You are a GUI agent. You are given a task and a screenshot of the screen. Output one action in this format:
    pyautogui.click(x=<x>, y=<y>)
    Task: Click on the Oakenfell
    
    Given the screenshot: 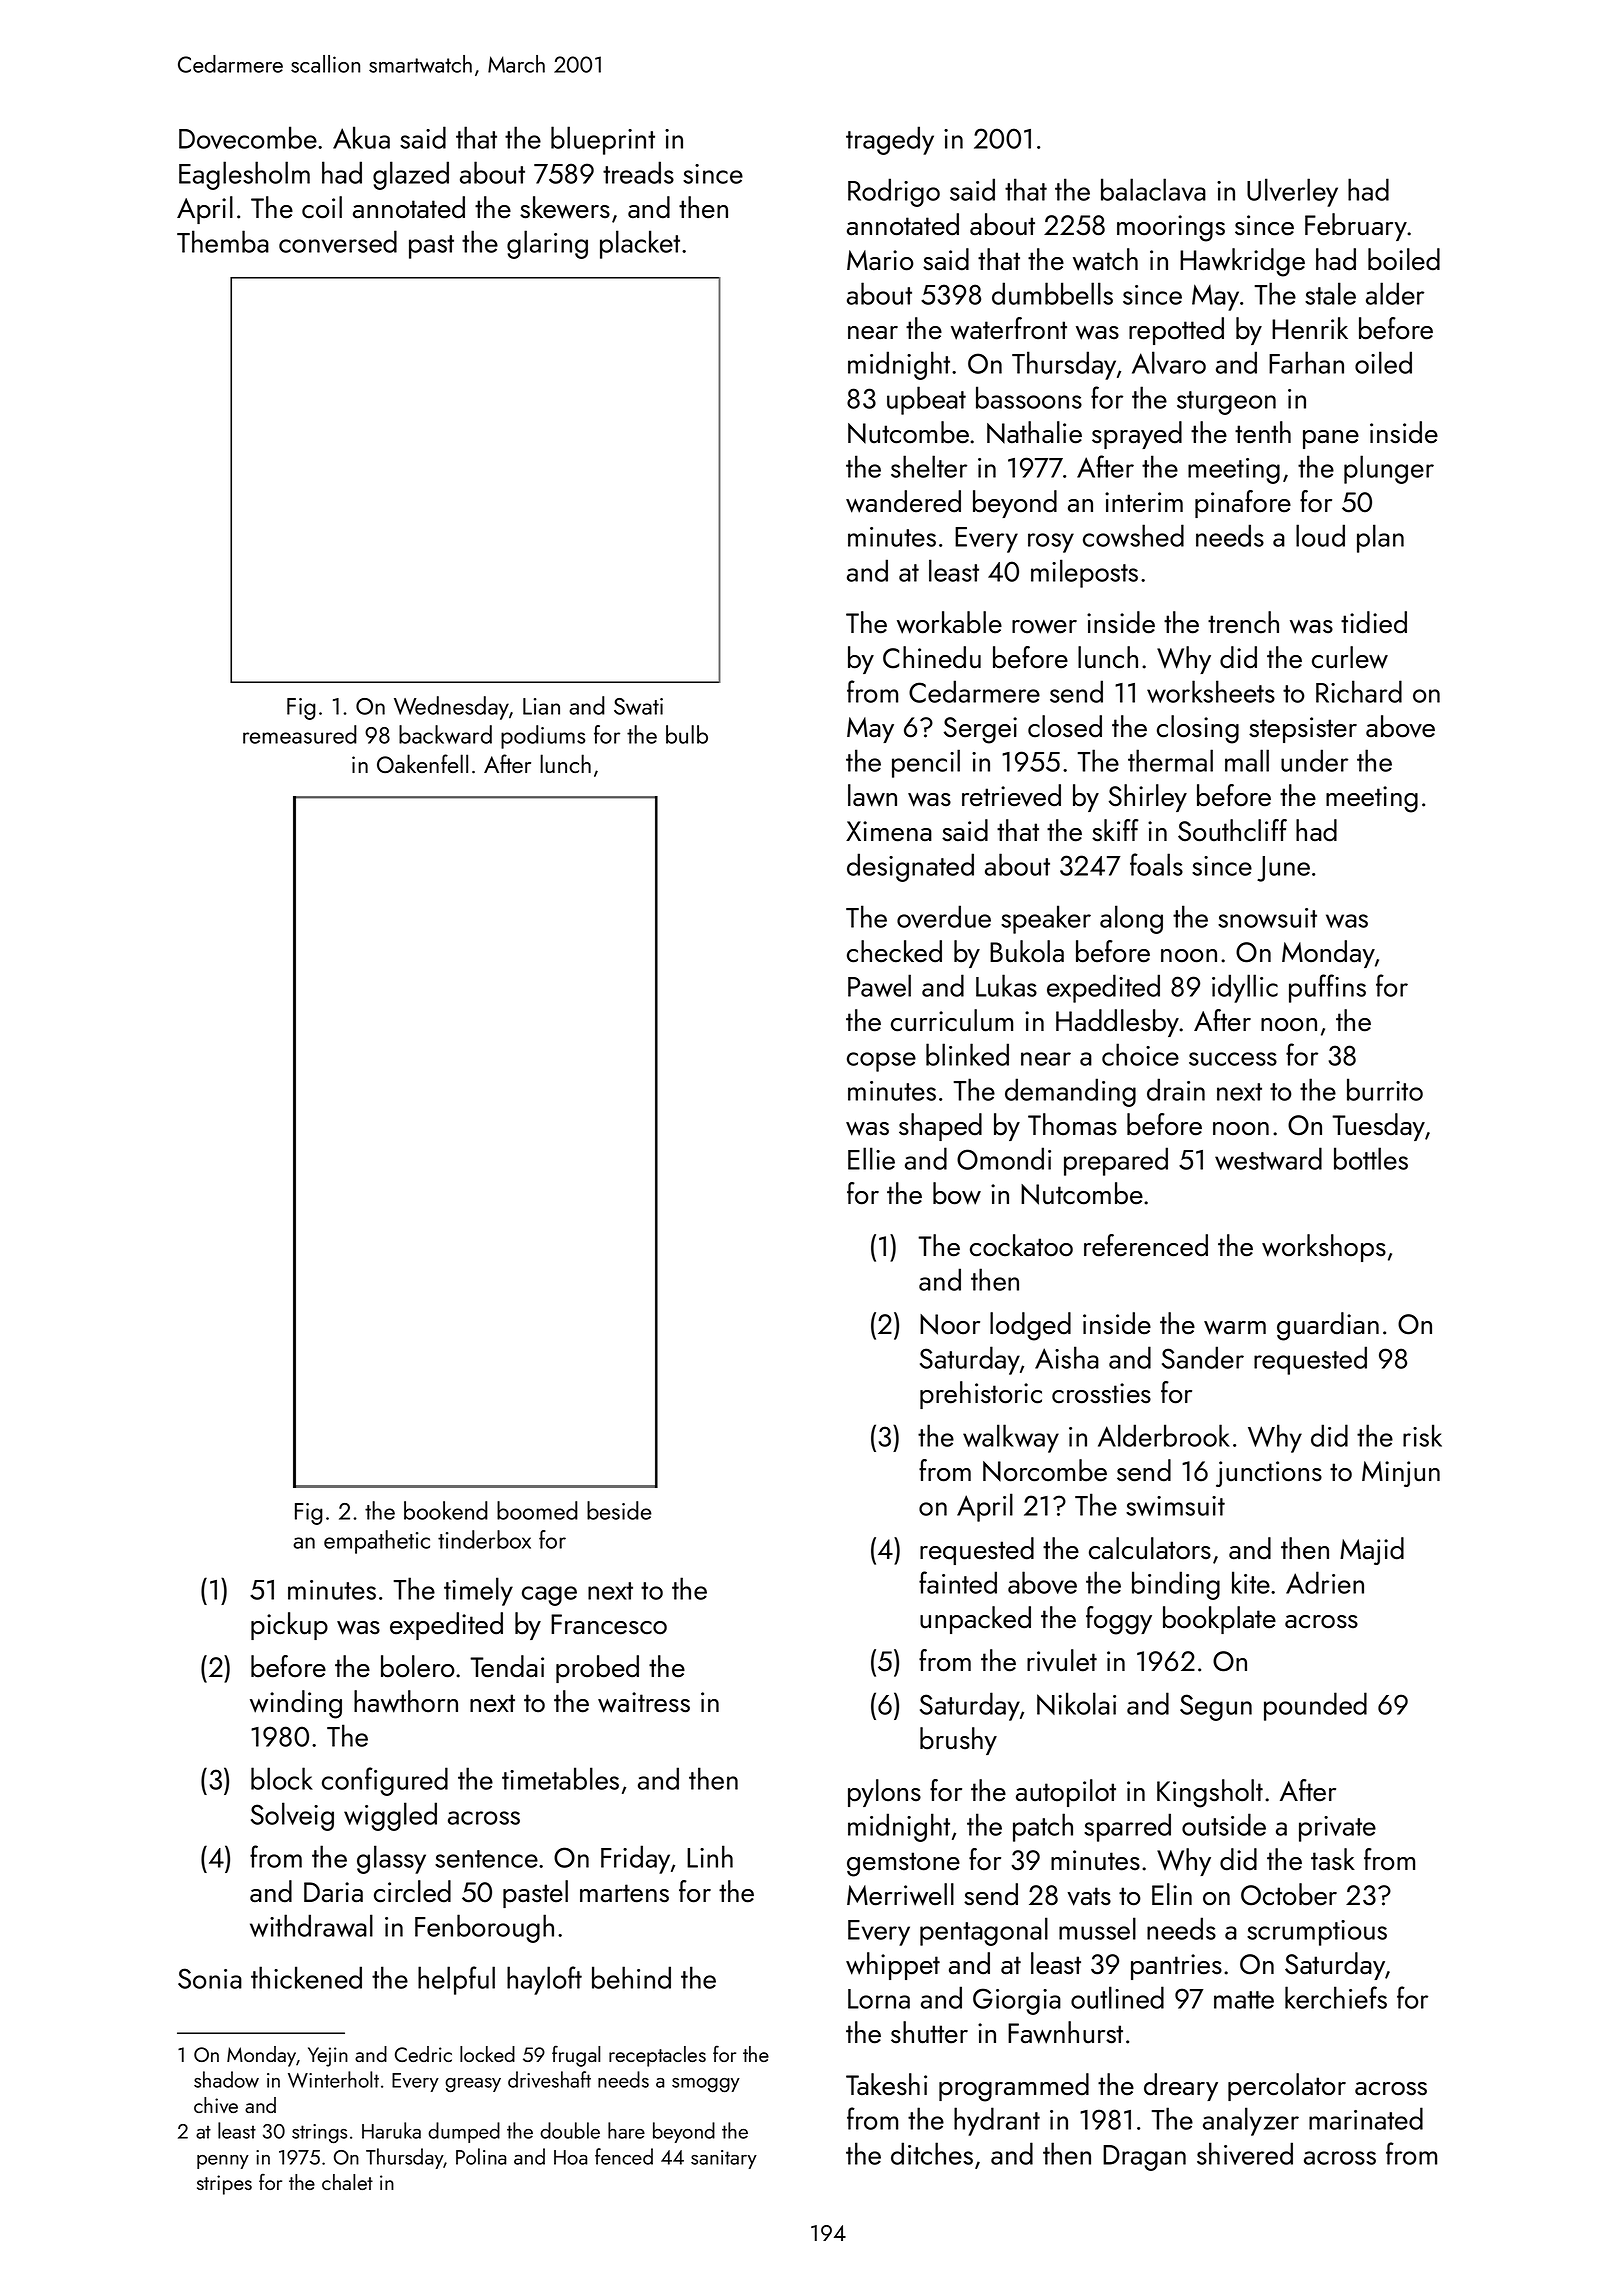 What is the action you would take?
    pyautogui.click(x=422, y=763)
